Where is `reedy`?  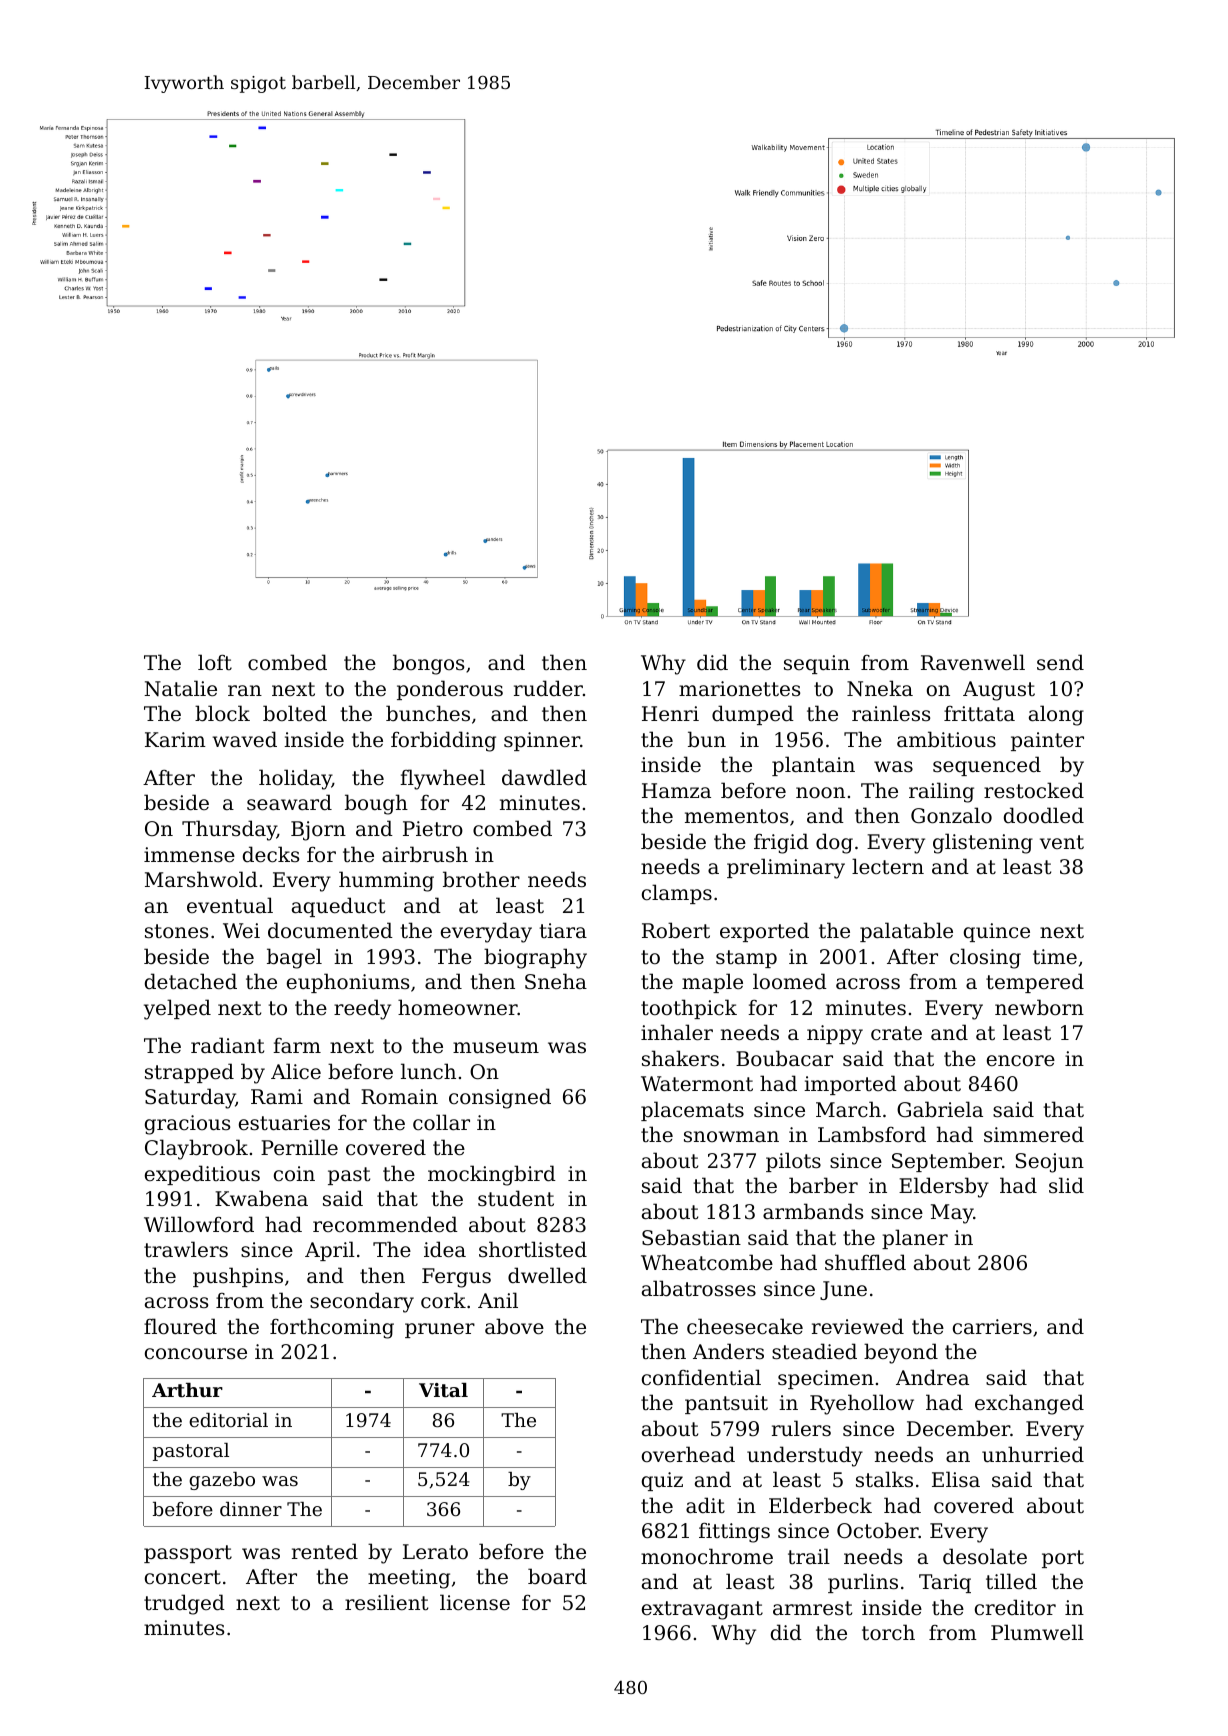
reedy is located at coordinates (362, 1009).
